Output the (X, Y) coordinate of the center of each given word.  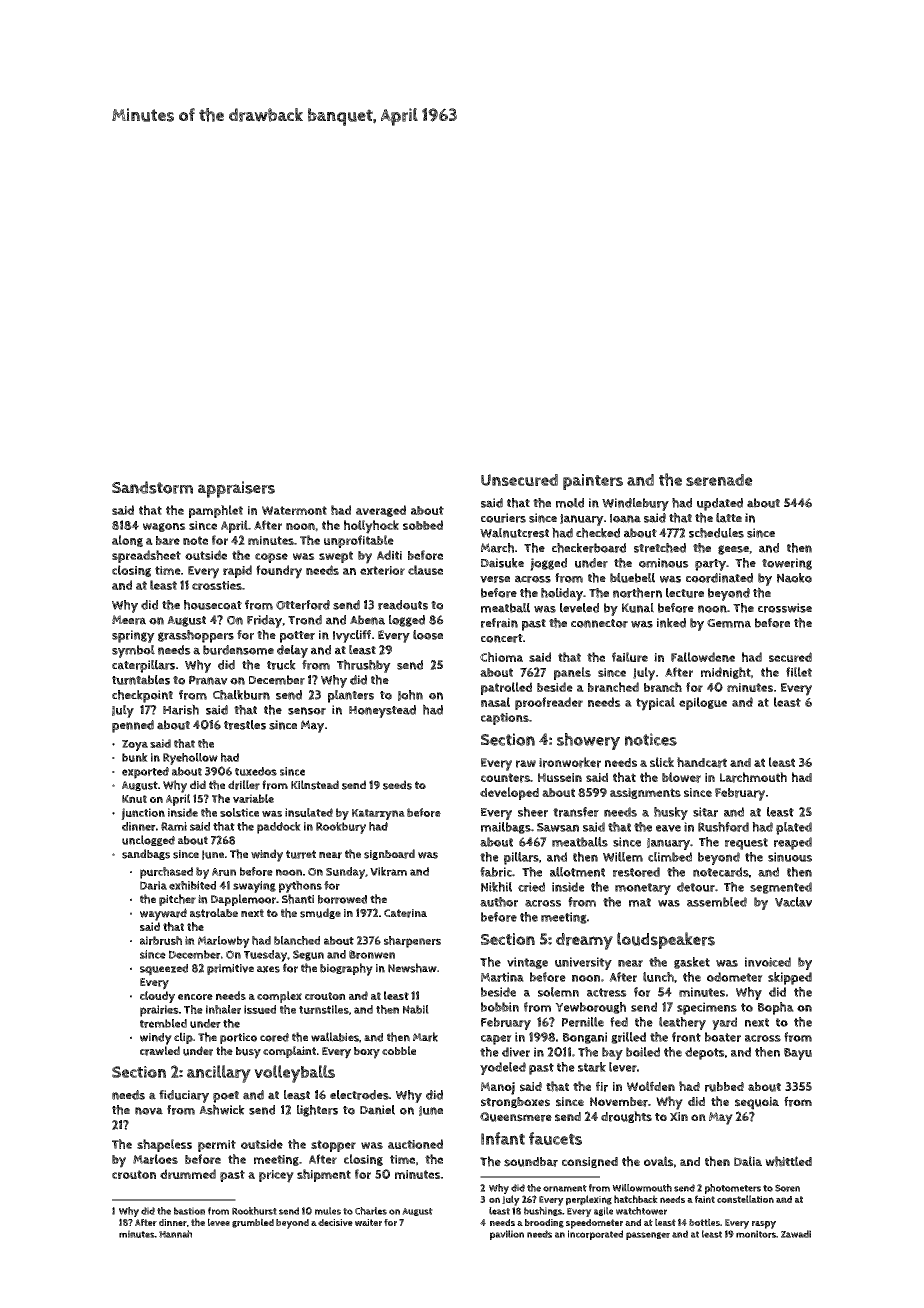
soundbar (531, 1162)
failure (630, 657)
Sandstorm (152, 487)
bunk (135, 757)
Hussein (560, 777)
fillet (799, 672)
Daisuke (502, 563)
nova (149, 1111)
